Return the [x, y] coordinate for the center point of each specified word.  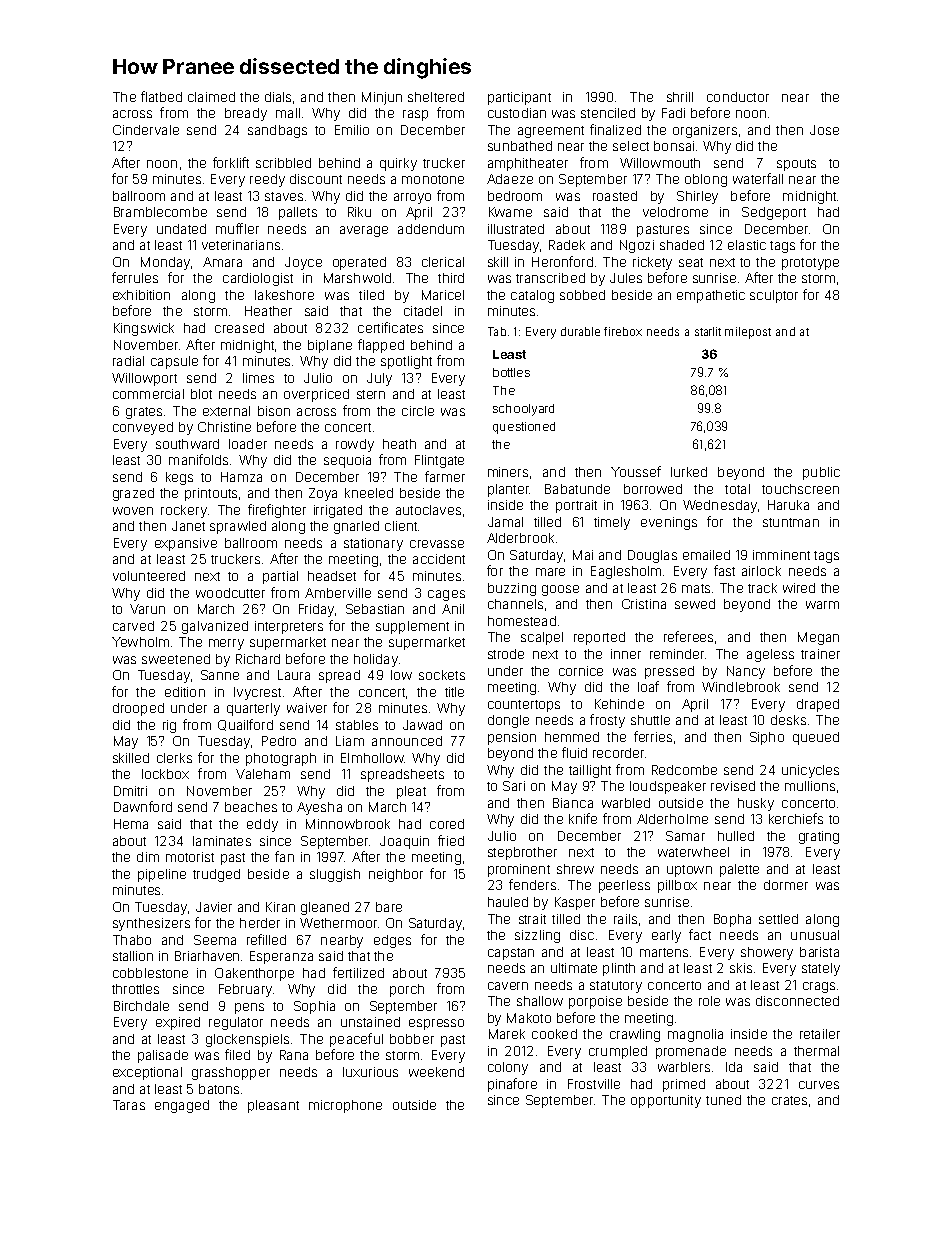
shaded [682, 245]
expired [178, 1023]
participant [519, 98]
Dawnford [143, 806]
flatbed [161, 96]
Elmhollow [372, 758]
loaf [648, 686]
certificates [390, 327]
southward [187, 444]
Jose [824, 130]
